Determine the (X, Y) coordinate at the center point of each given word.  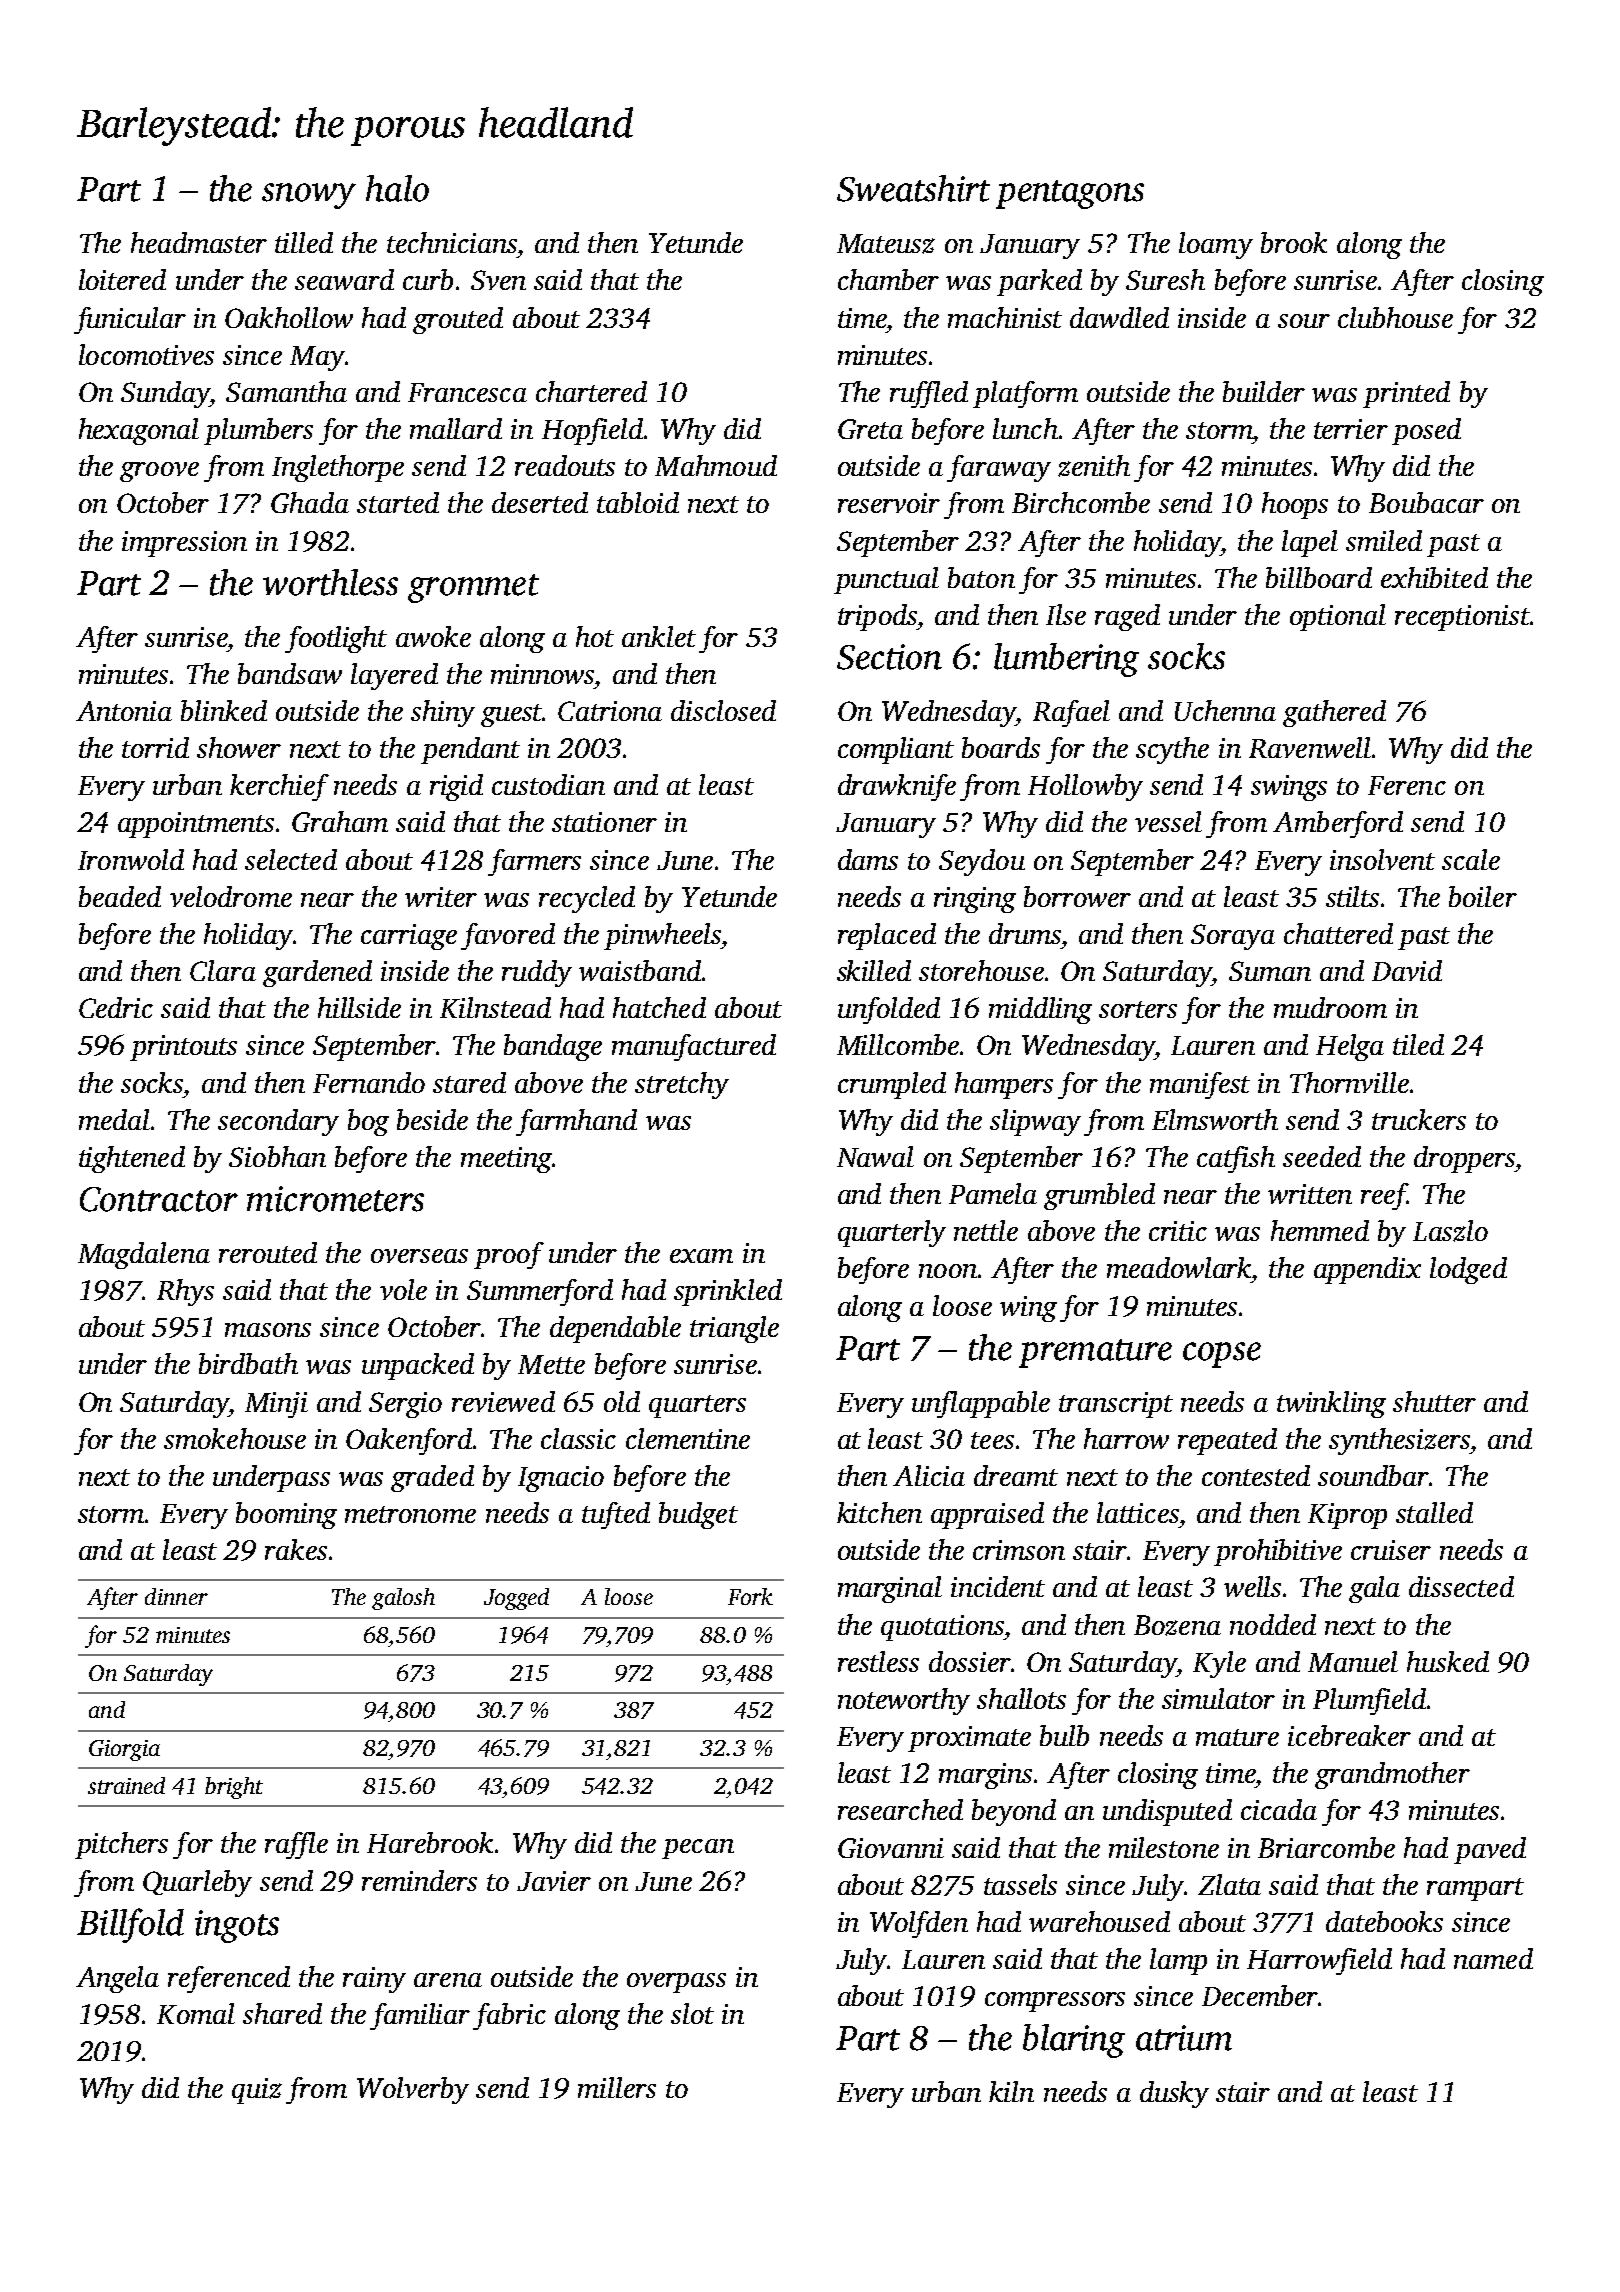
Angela (117, 1979)
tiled (1418, 1044)
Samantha (286, 391)
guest (512, 715)
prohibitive (1278, 1552)
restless (878, 1661)
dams (868, 859)
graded (432, 1478)
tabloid (638, 502)
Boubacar (1426, 502)
